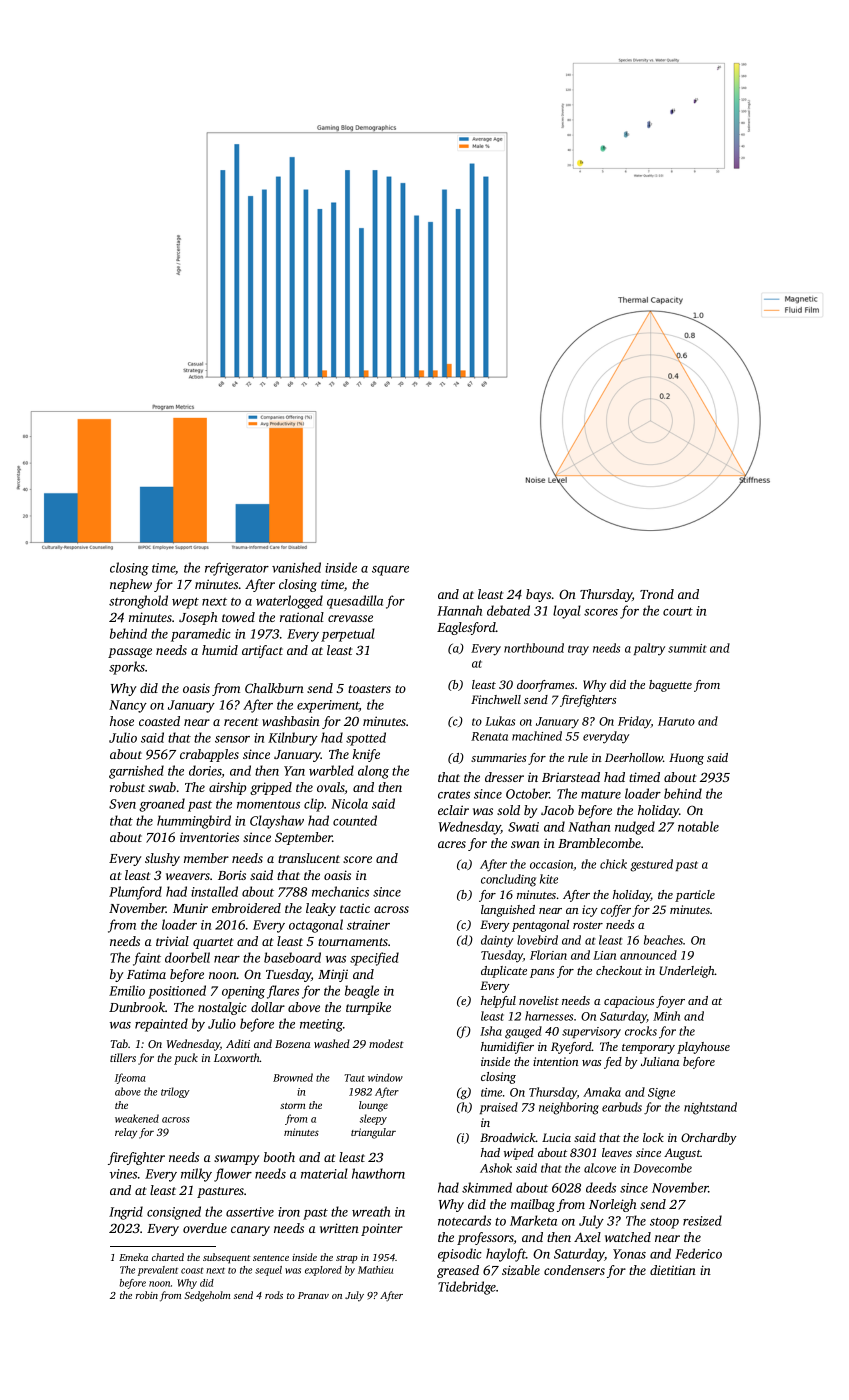 This page has width=849, height=1400. Describe the element at coordinates (250, 1231) in the page. I see `canary` at that location.
